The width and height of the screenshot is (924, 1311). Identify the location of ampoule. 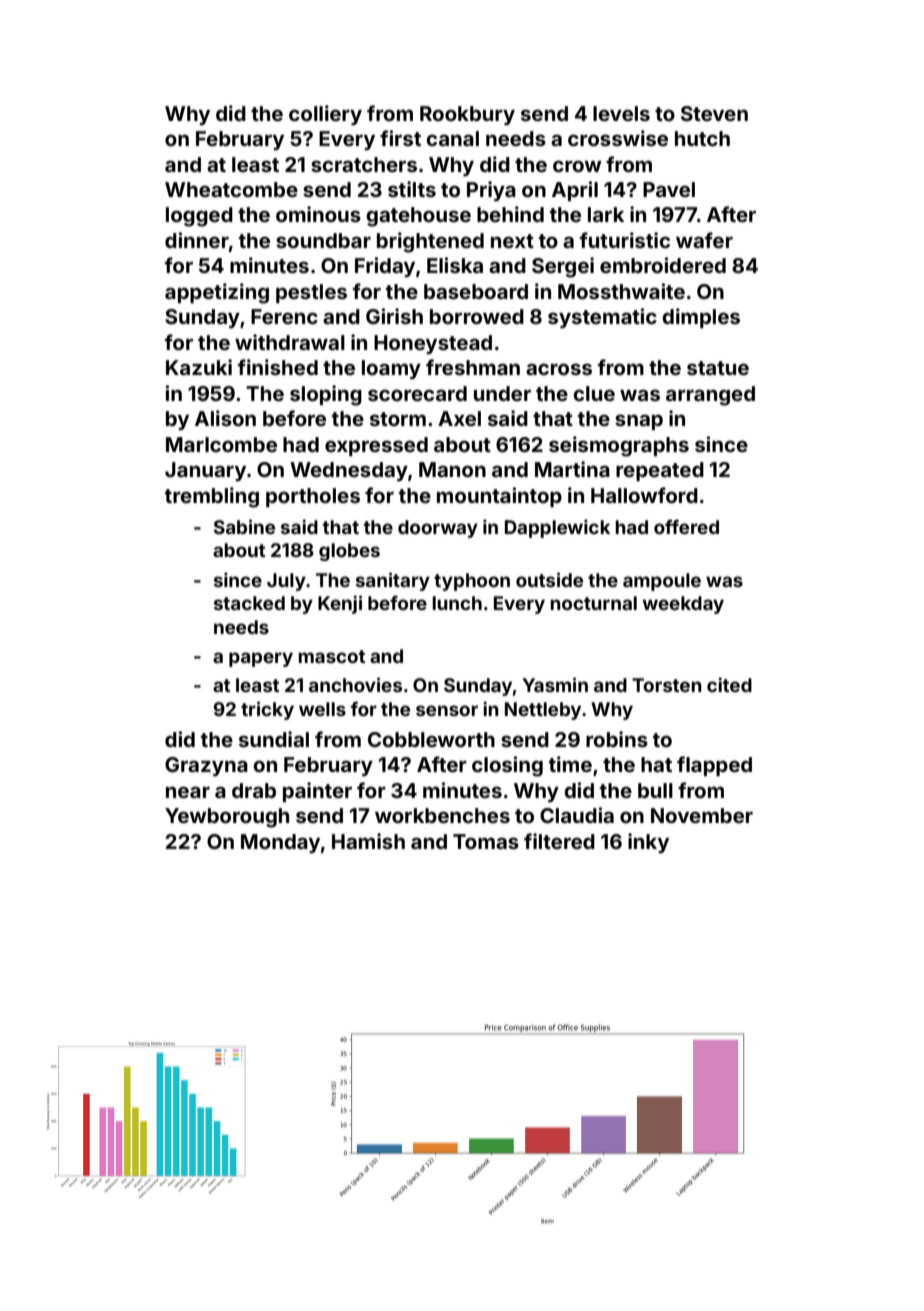
(662, 582).
